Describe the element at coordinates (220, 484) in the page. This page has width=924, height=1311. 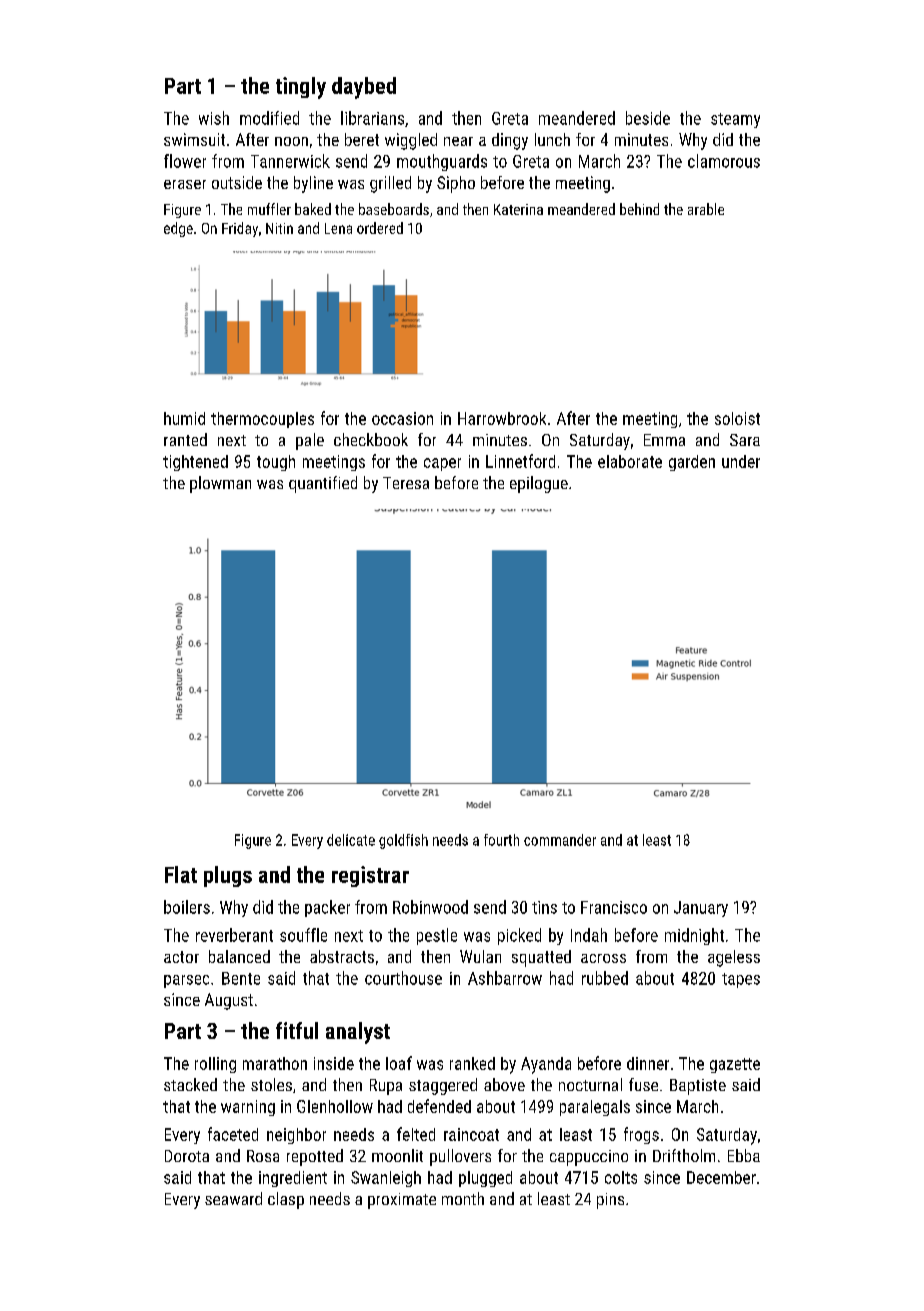
I see `plowman` at that location.
